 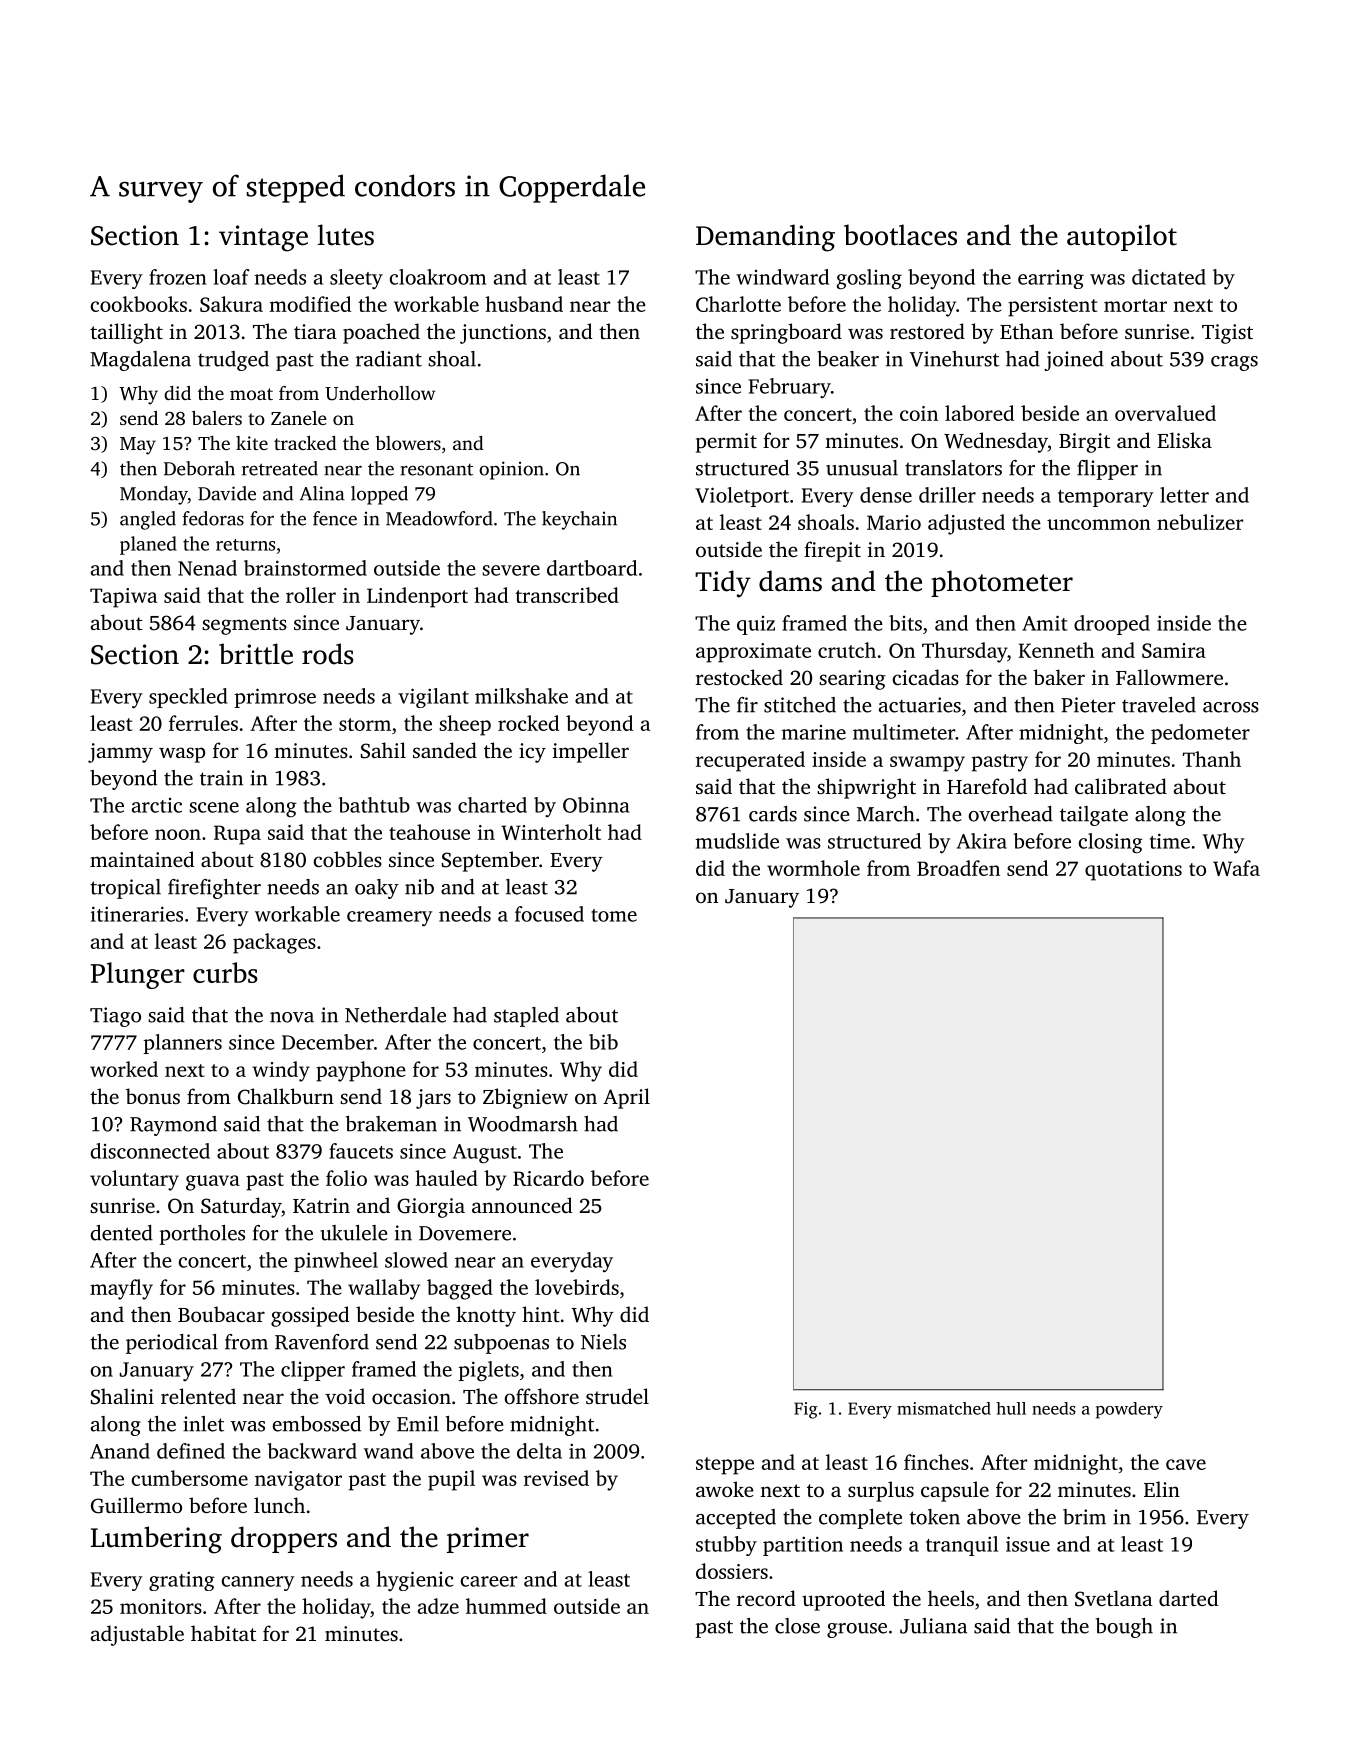 I want to click on cloakroom, so click(x=437, y=277).
